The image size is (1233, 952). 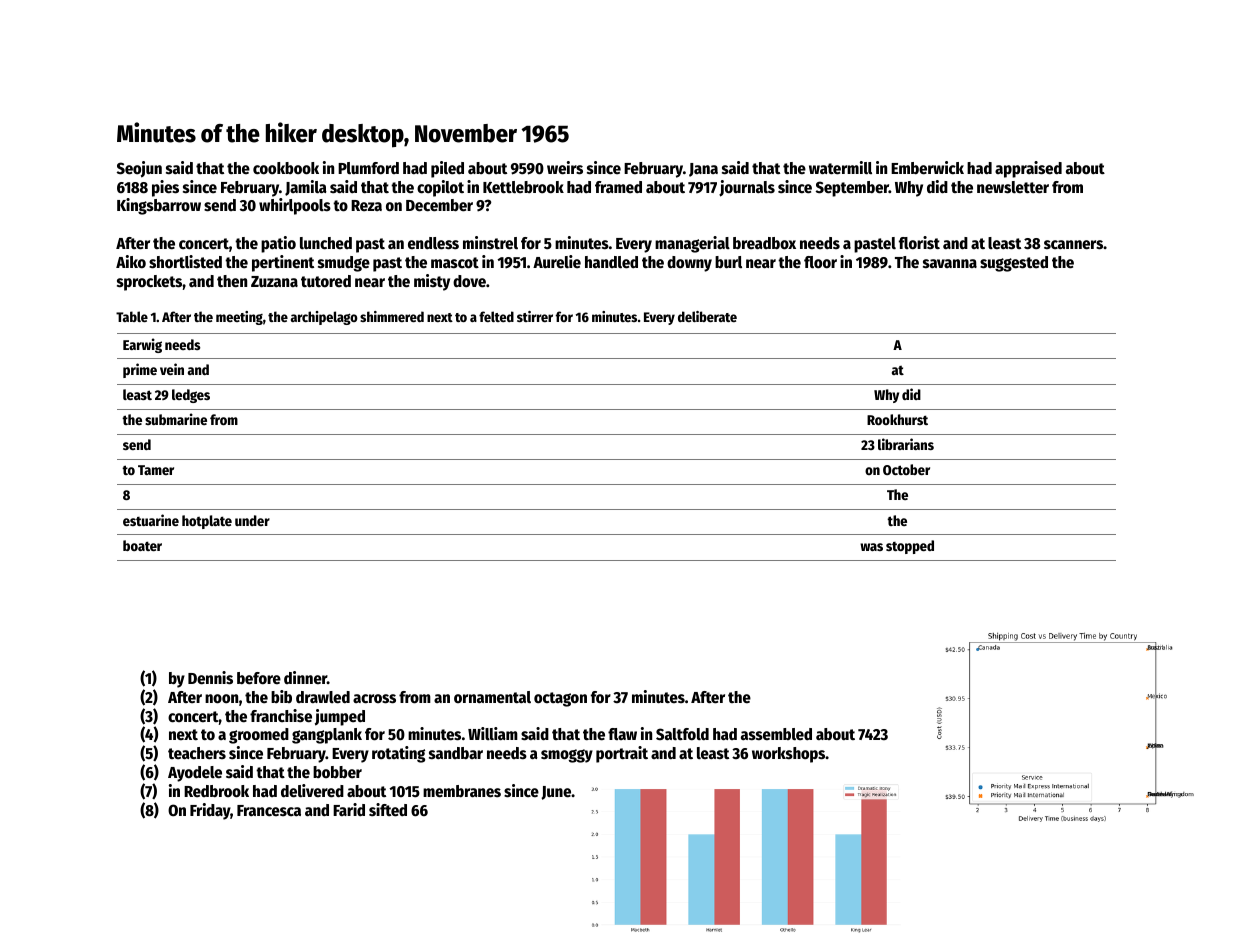 What do you see at coordinates (788, 755) in the screenshot?
I see `workshops` at bounding box center [788, 755].
